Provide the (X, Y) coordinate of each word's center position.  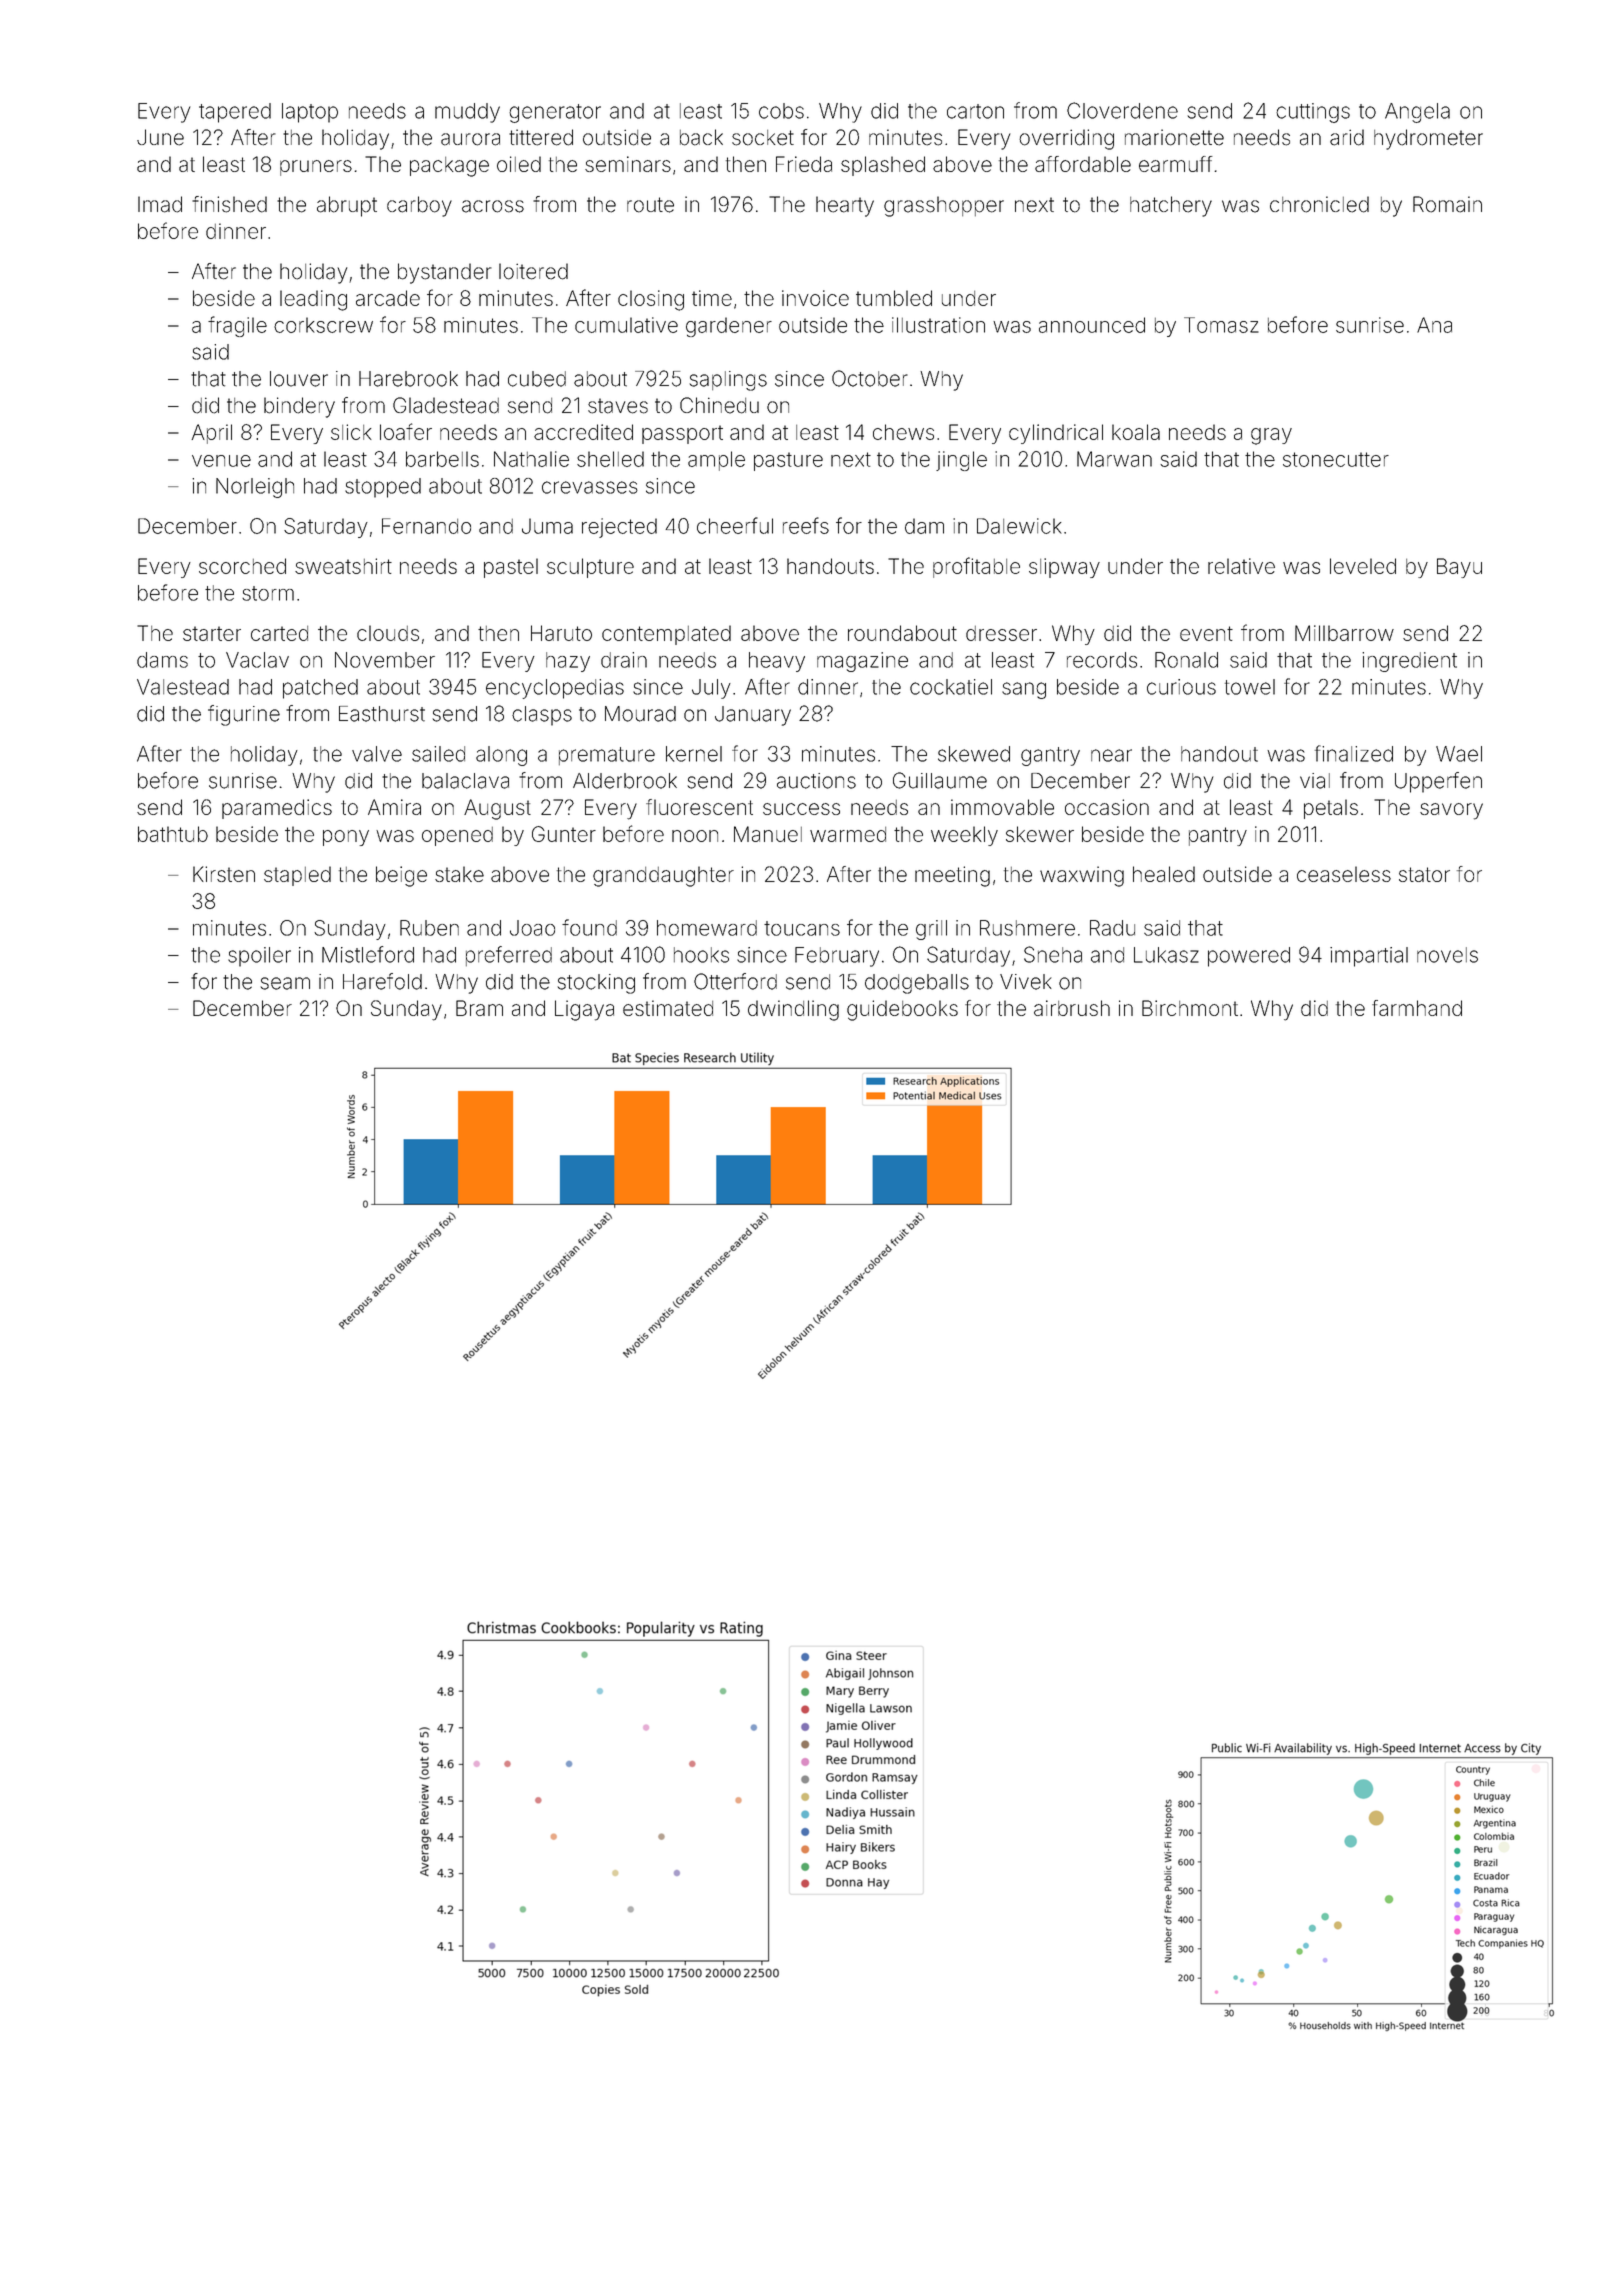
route (650, 205)
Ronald (1186, 660)
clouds (388, 633)
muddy (467, 113)
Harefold (382, 981)
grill (931, 930)
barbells (442, 459)
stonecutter (1336, 459)
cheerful (735, 525)
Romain (1447, 204)
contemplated (666, 635)
